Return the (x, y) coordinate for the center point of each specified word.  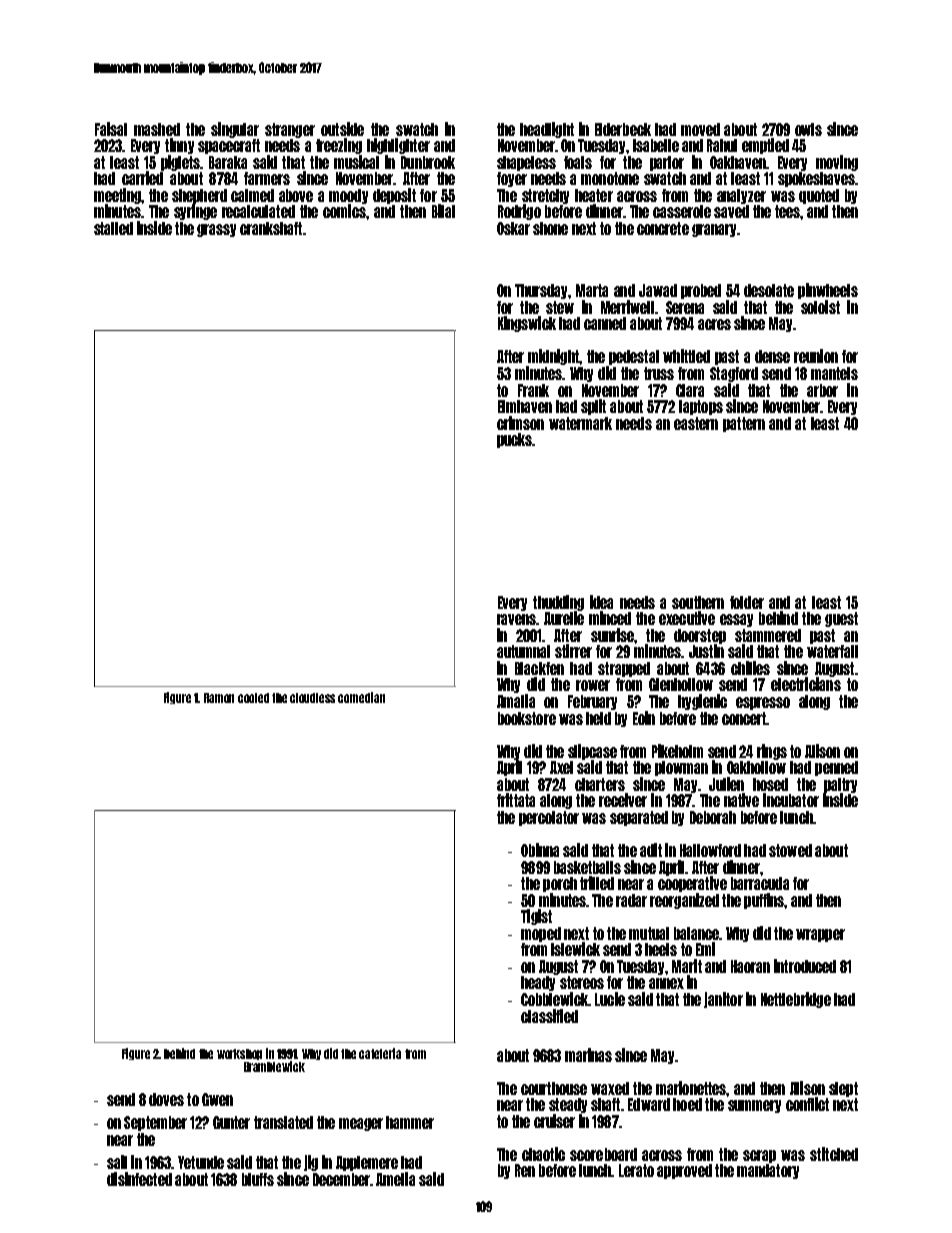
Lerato (636, 1170)
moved (700, 129)
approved (684, 1171)
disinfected (139, 1179)
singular (235, 130)
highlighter (398, 146)
